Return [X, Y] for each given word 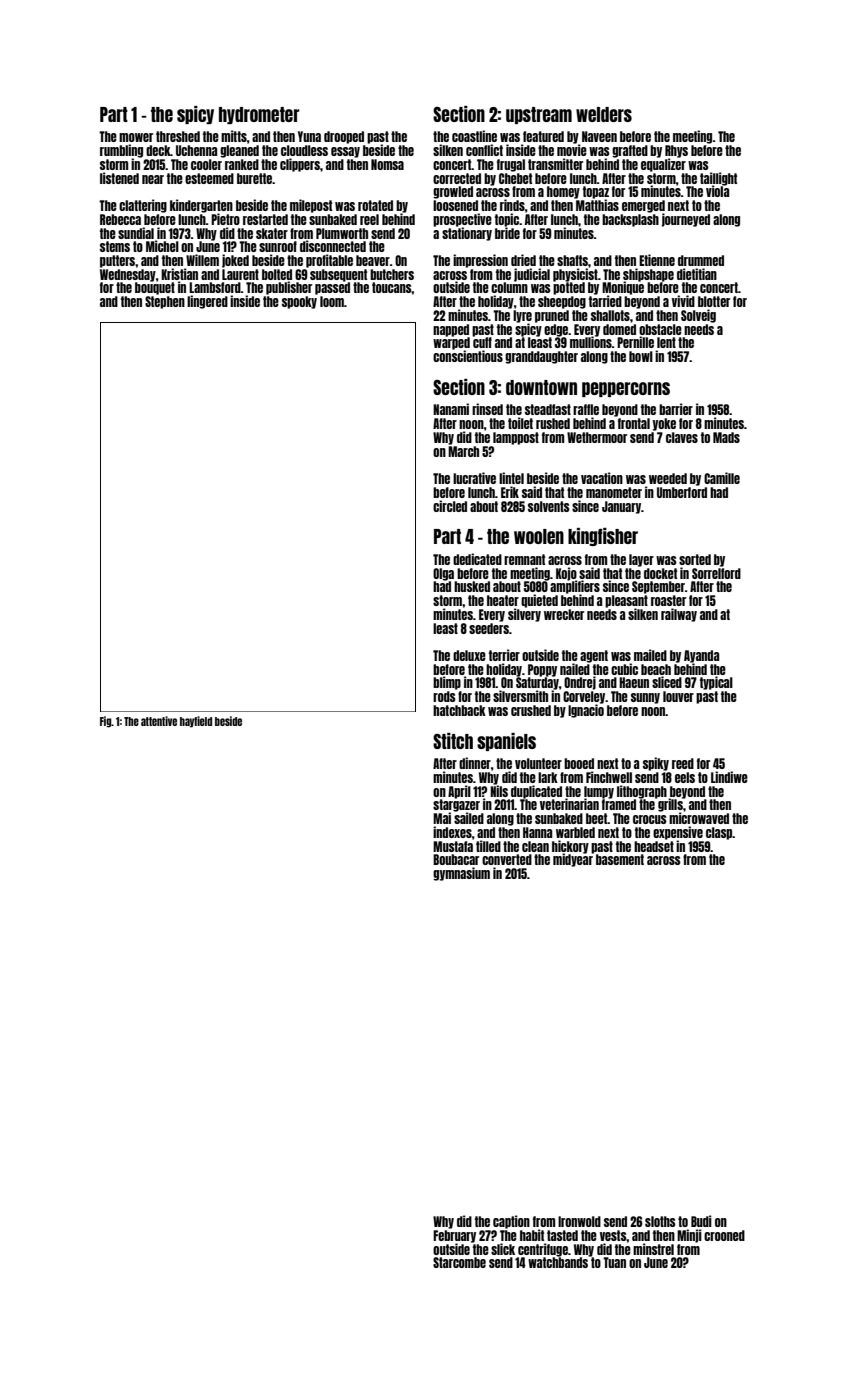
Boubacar [456, 859]
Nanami [451, 409]
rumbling [121, 151]
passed [332, 288]
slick [503, 1249]
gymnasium [461, 874]
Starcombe [459, 1262]
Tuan [614, 1262]
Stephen [165, 302]
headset [654, 846]
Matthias [597, 205]
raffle [586, 409]
